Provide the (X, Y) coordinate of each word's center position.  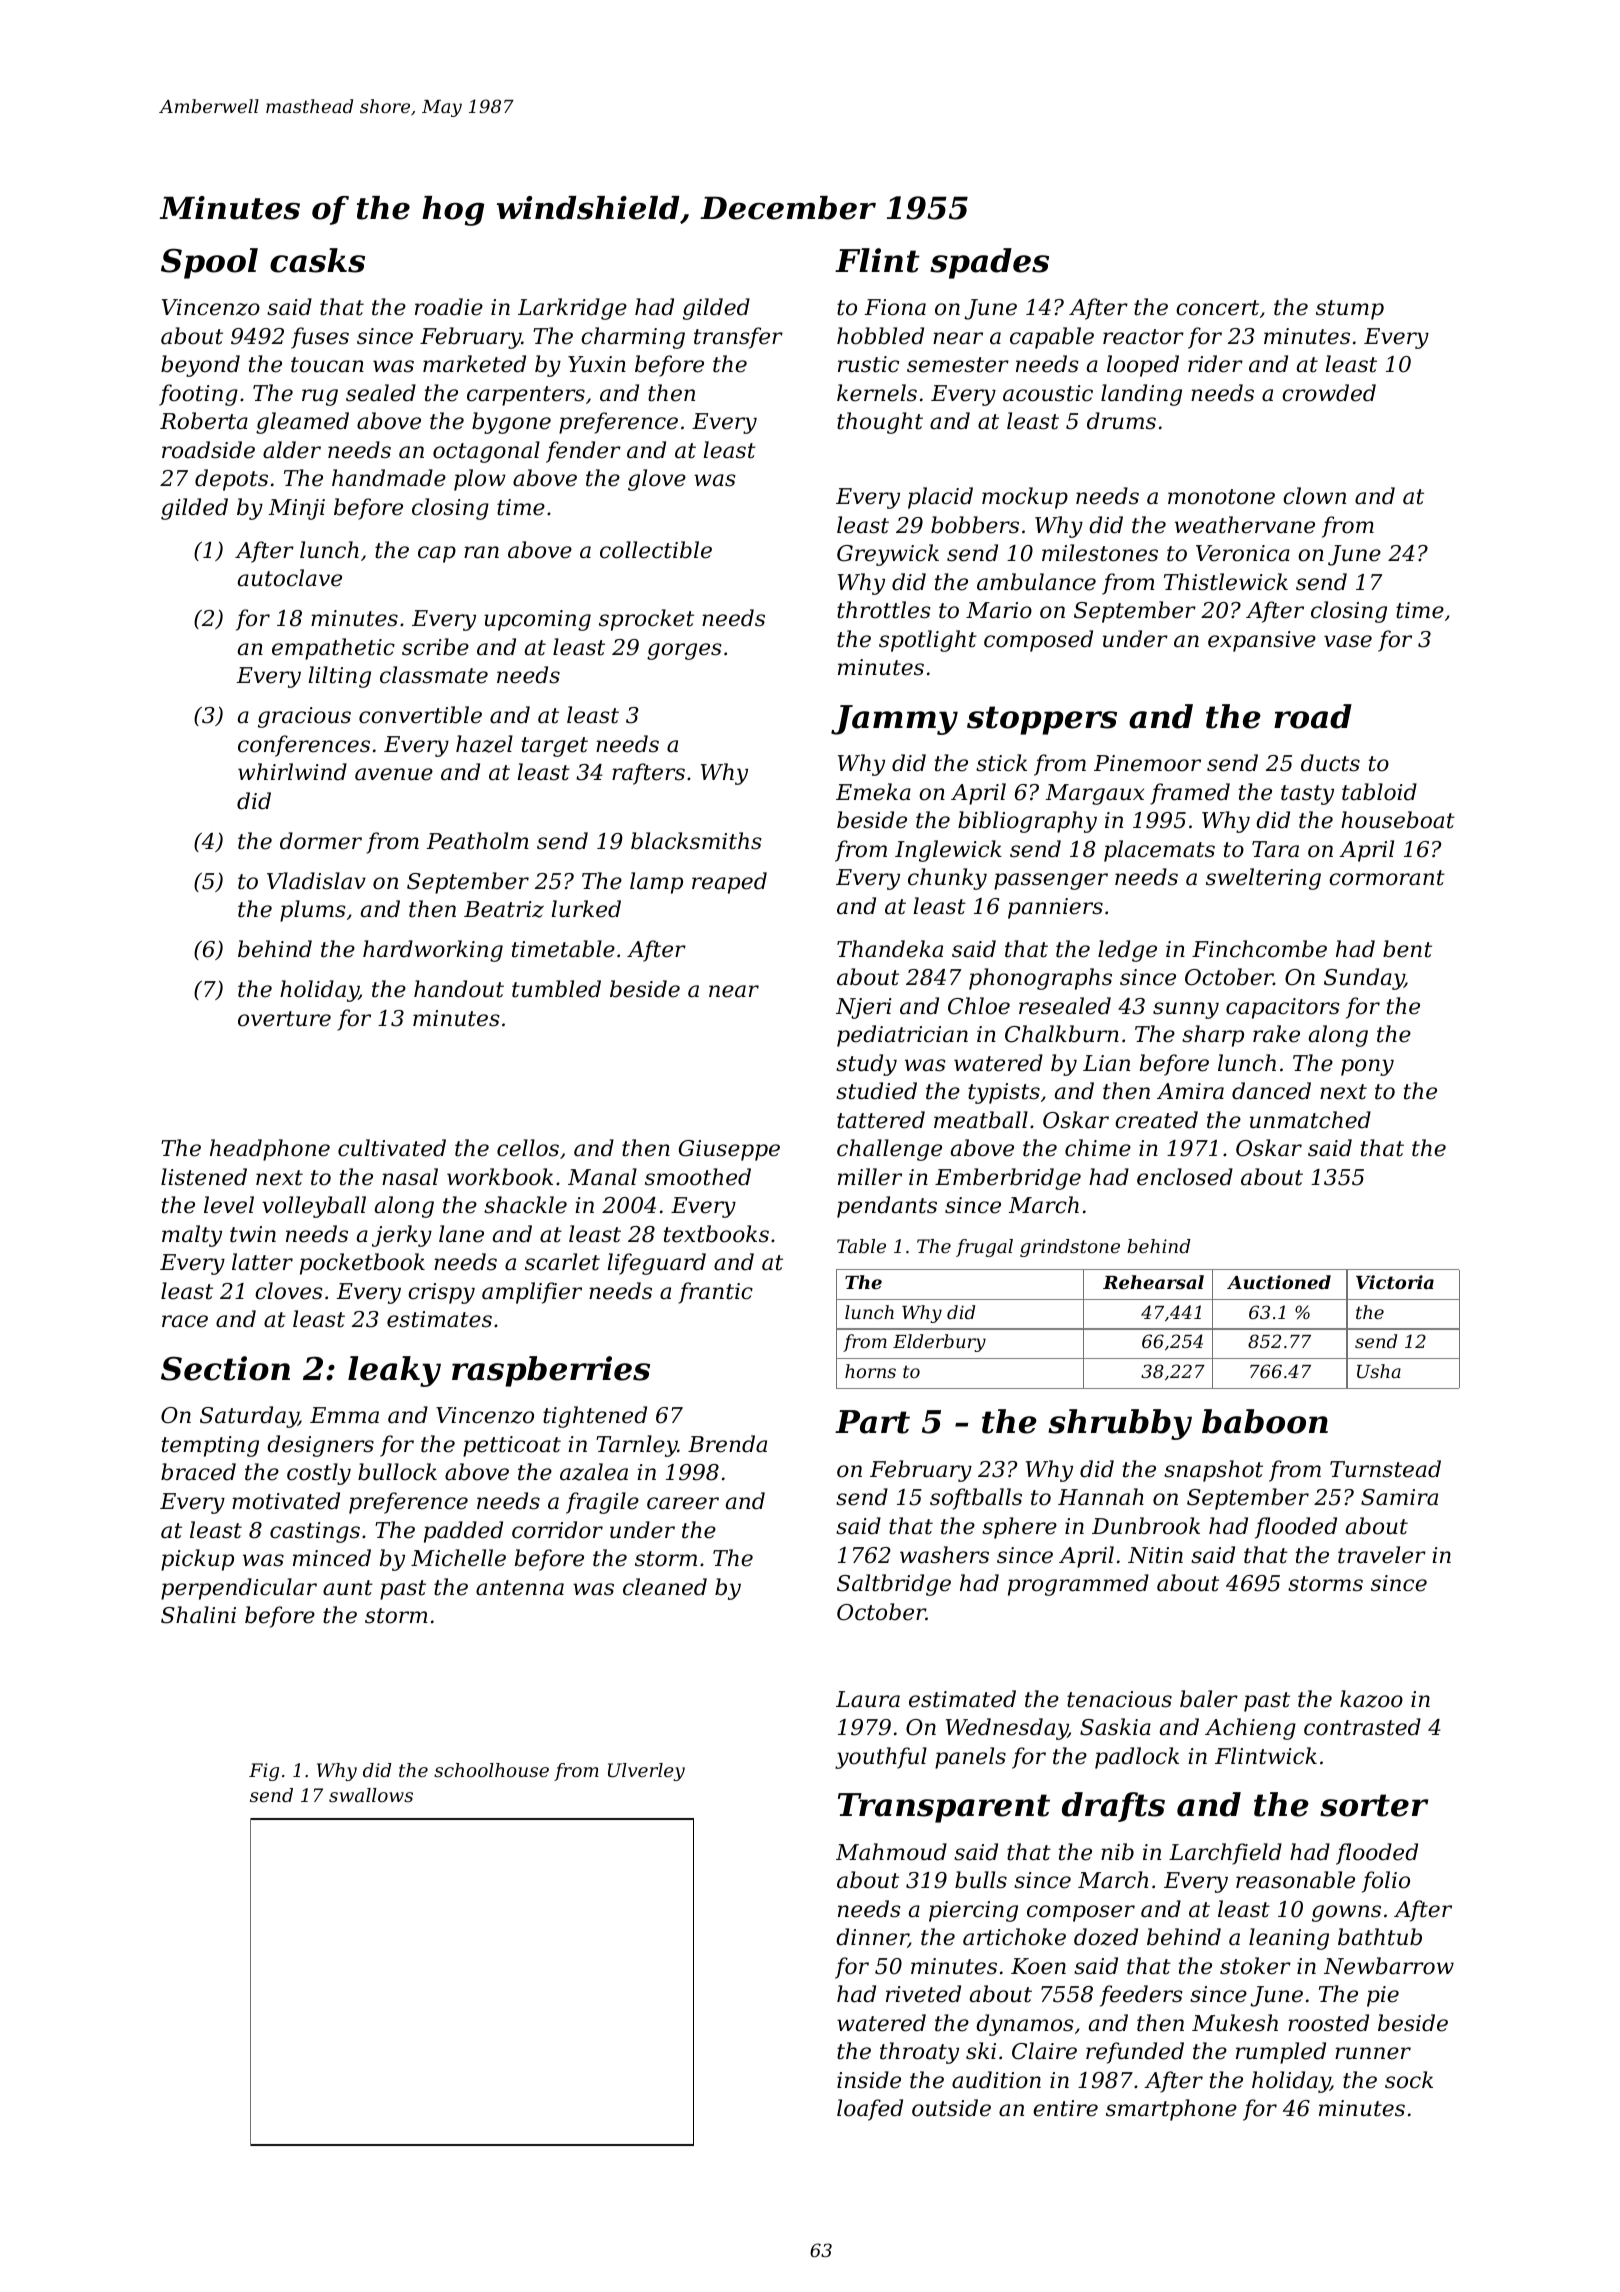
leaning (1289, 1939)
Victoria (1395, 1282)
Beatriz (504, 909)
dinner (872, 1938)
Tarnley (637, 1446)
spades (989, 263)
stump (1350, 310)
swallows (371, 1795)
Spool (209, 263)
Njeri (863, 1008)
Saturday (249, 1417)
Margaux (1095, 794)
